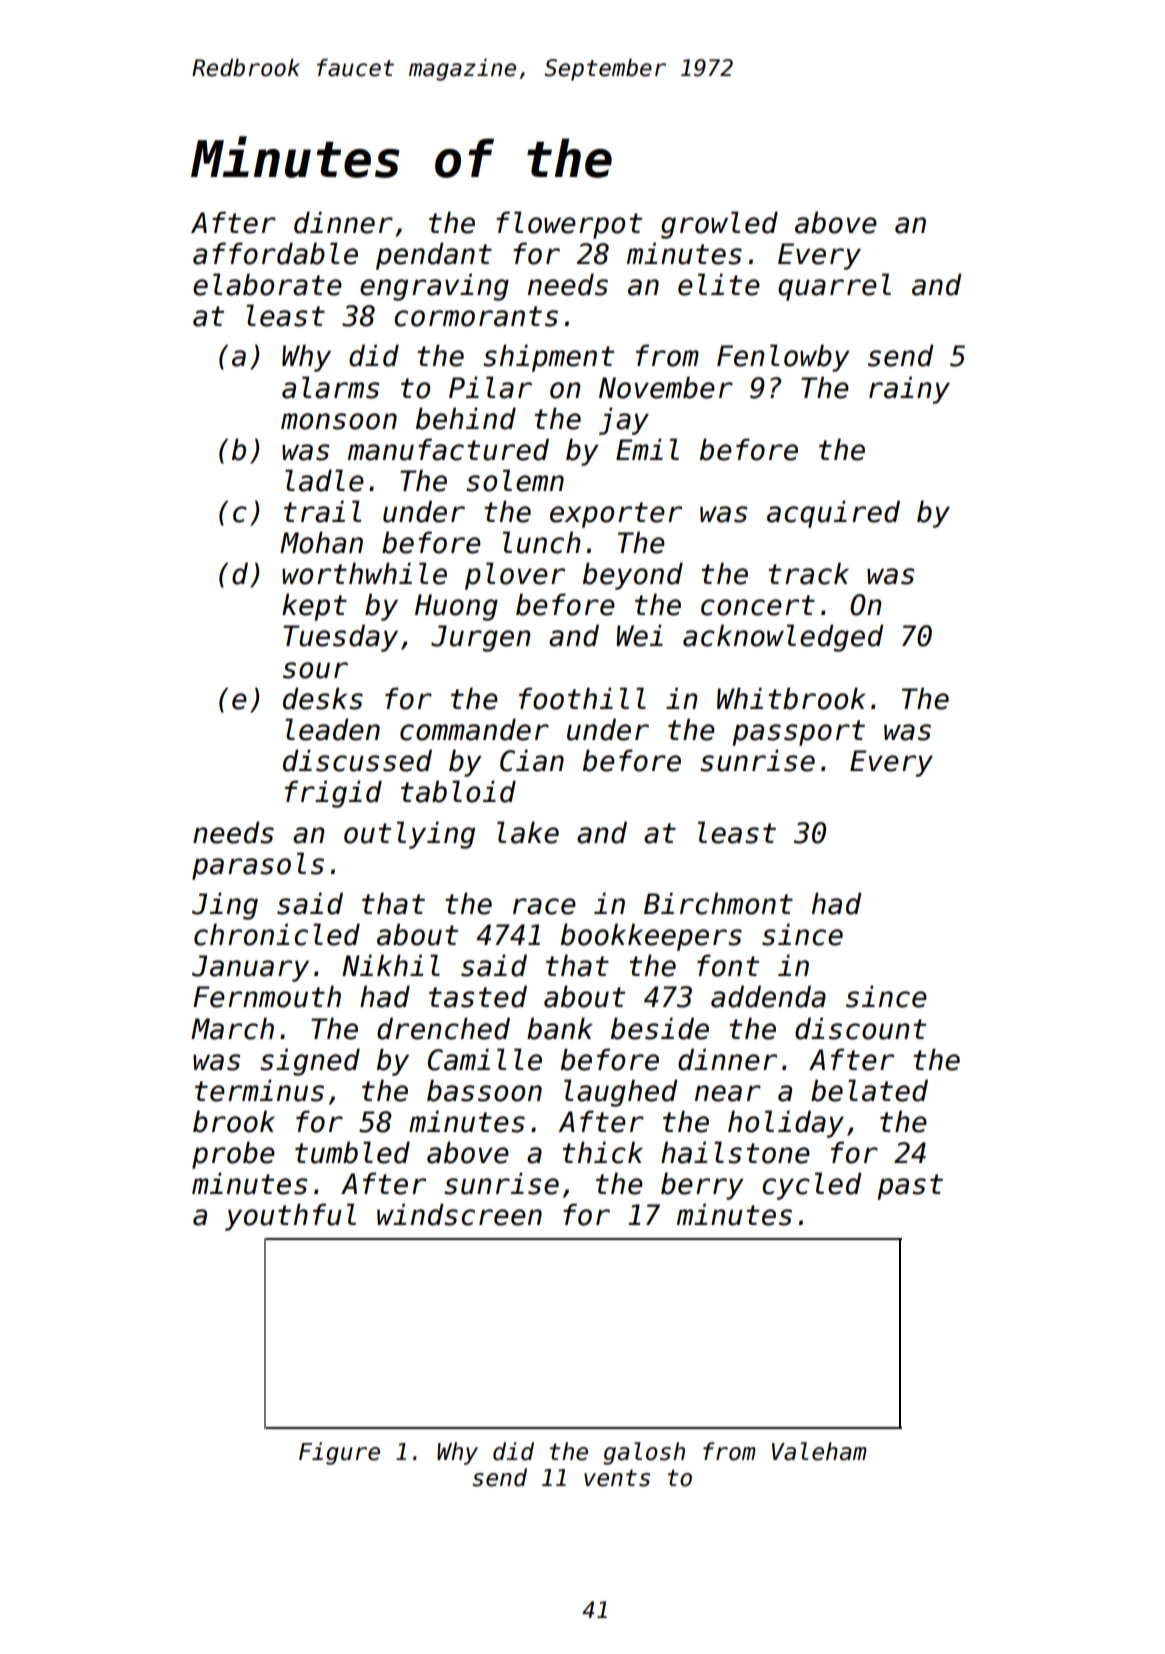 The width and height of the image is (1165, 1654). What do you see at coordinates (339, 1453) in the image?
I see `Figure` at bounding box center [339, 1453].
